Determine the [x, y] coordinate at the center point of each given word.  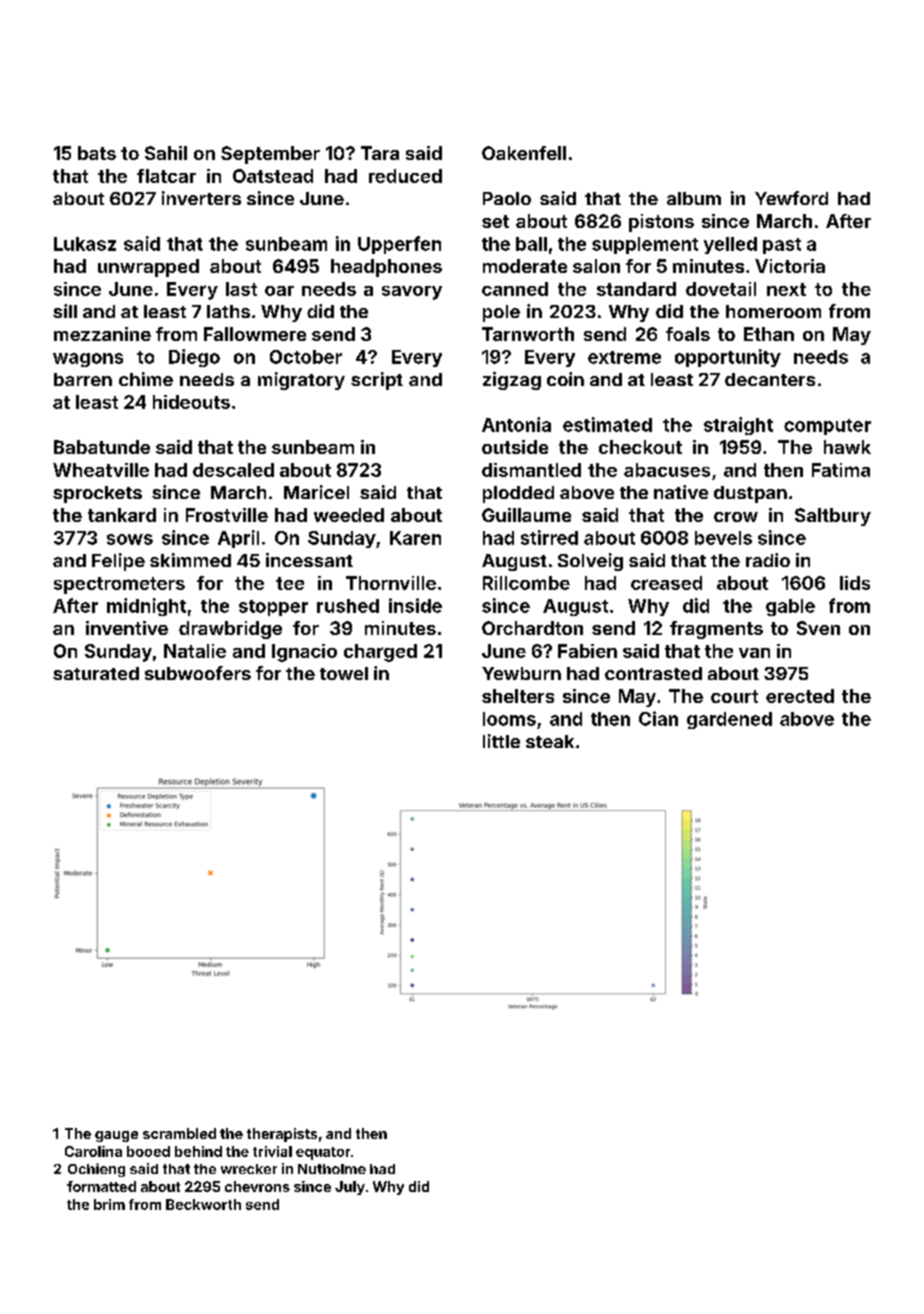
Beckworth [203, 1204]
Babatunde [102, 447]
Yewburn [521, 673]
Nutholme [332, 1169]
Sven [818, 628]
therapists [282, 1135]
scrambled [179, 1133]
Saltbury [833, 517]
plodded [518, 494]
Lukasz [85, 244]
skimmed [190, 560]
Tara [380, 153]
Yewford [791, 198]
